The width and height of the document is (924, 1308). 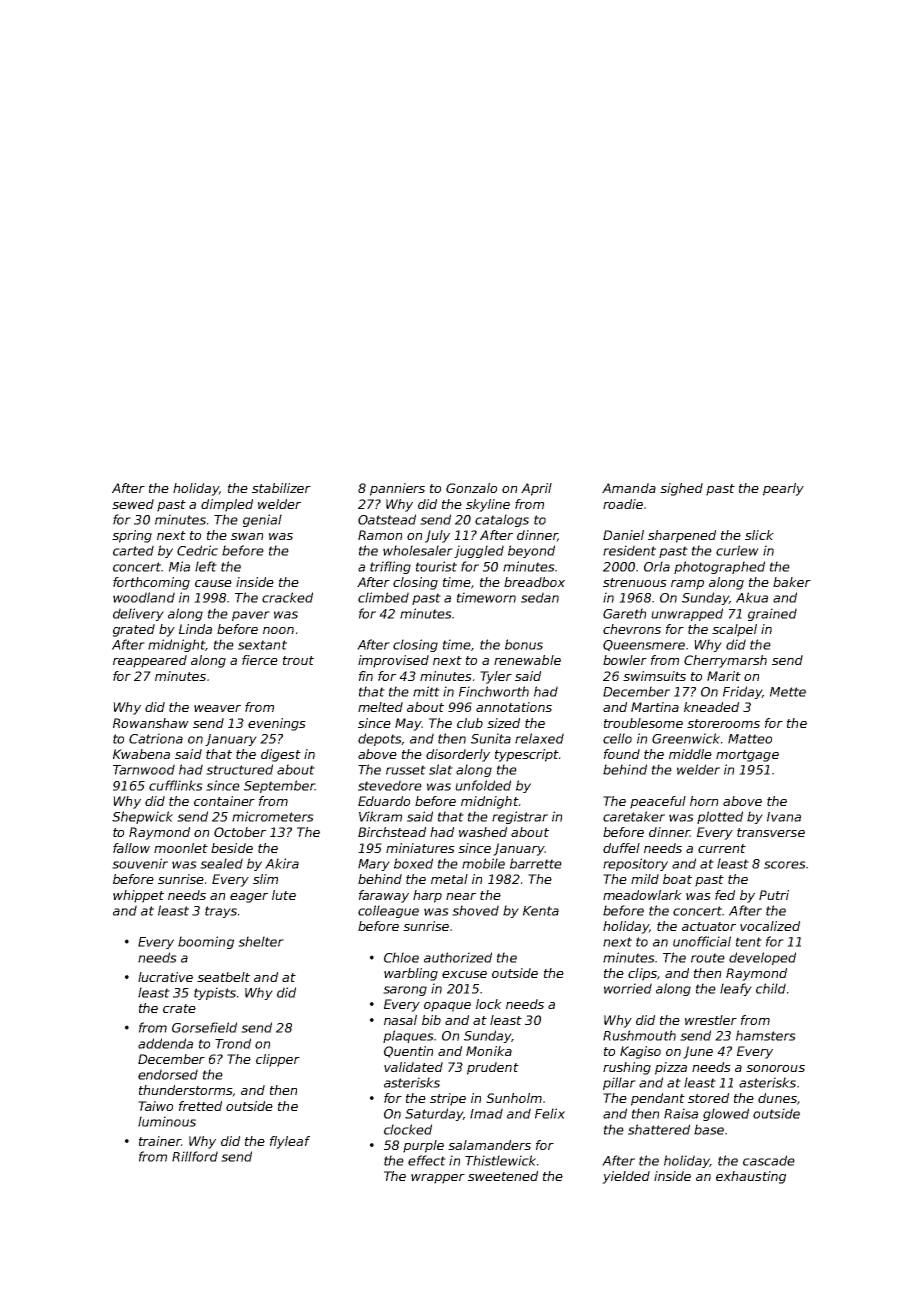 What do you see at coordinates (783, 489) in the document?
I see `pearly` at bounding box center [783, 489].
